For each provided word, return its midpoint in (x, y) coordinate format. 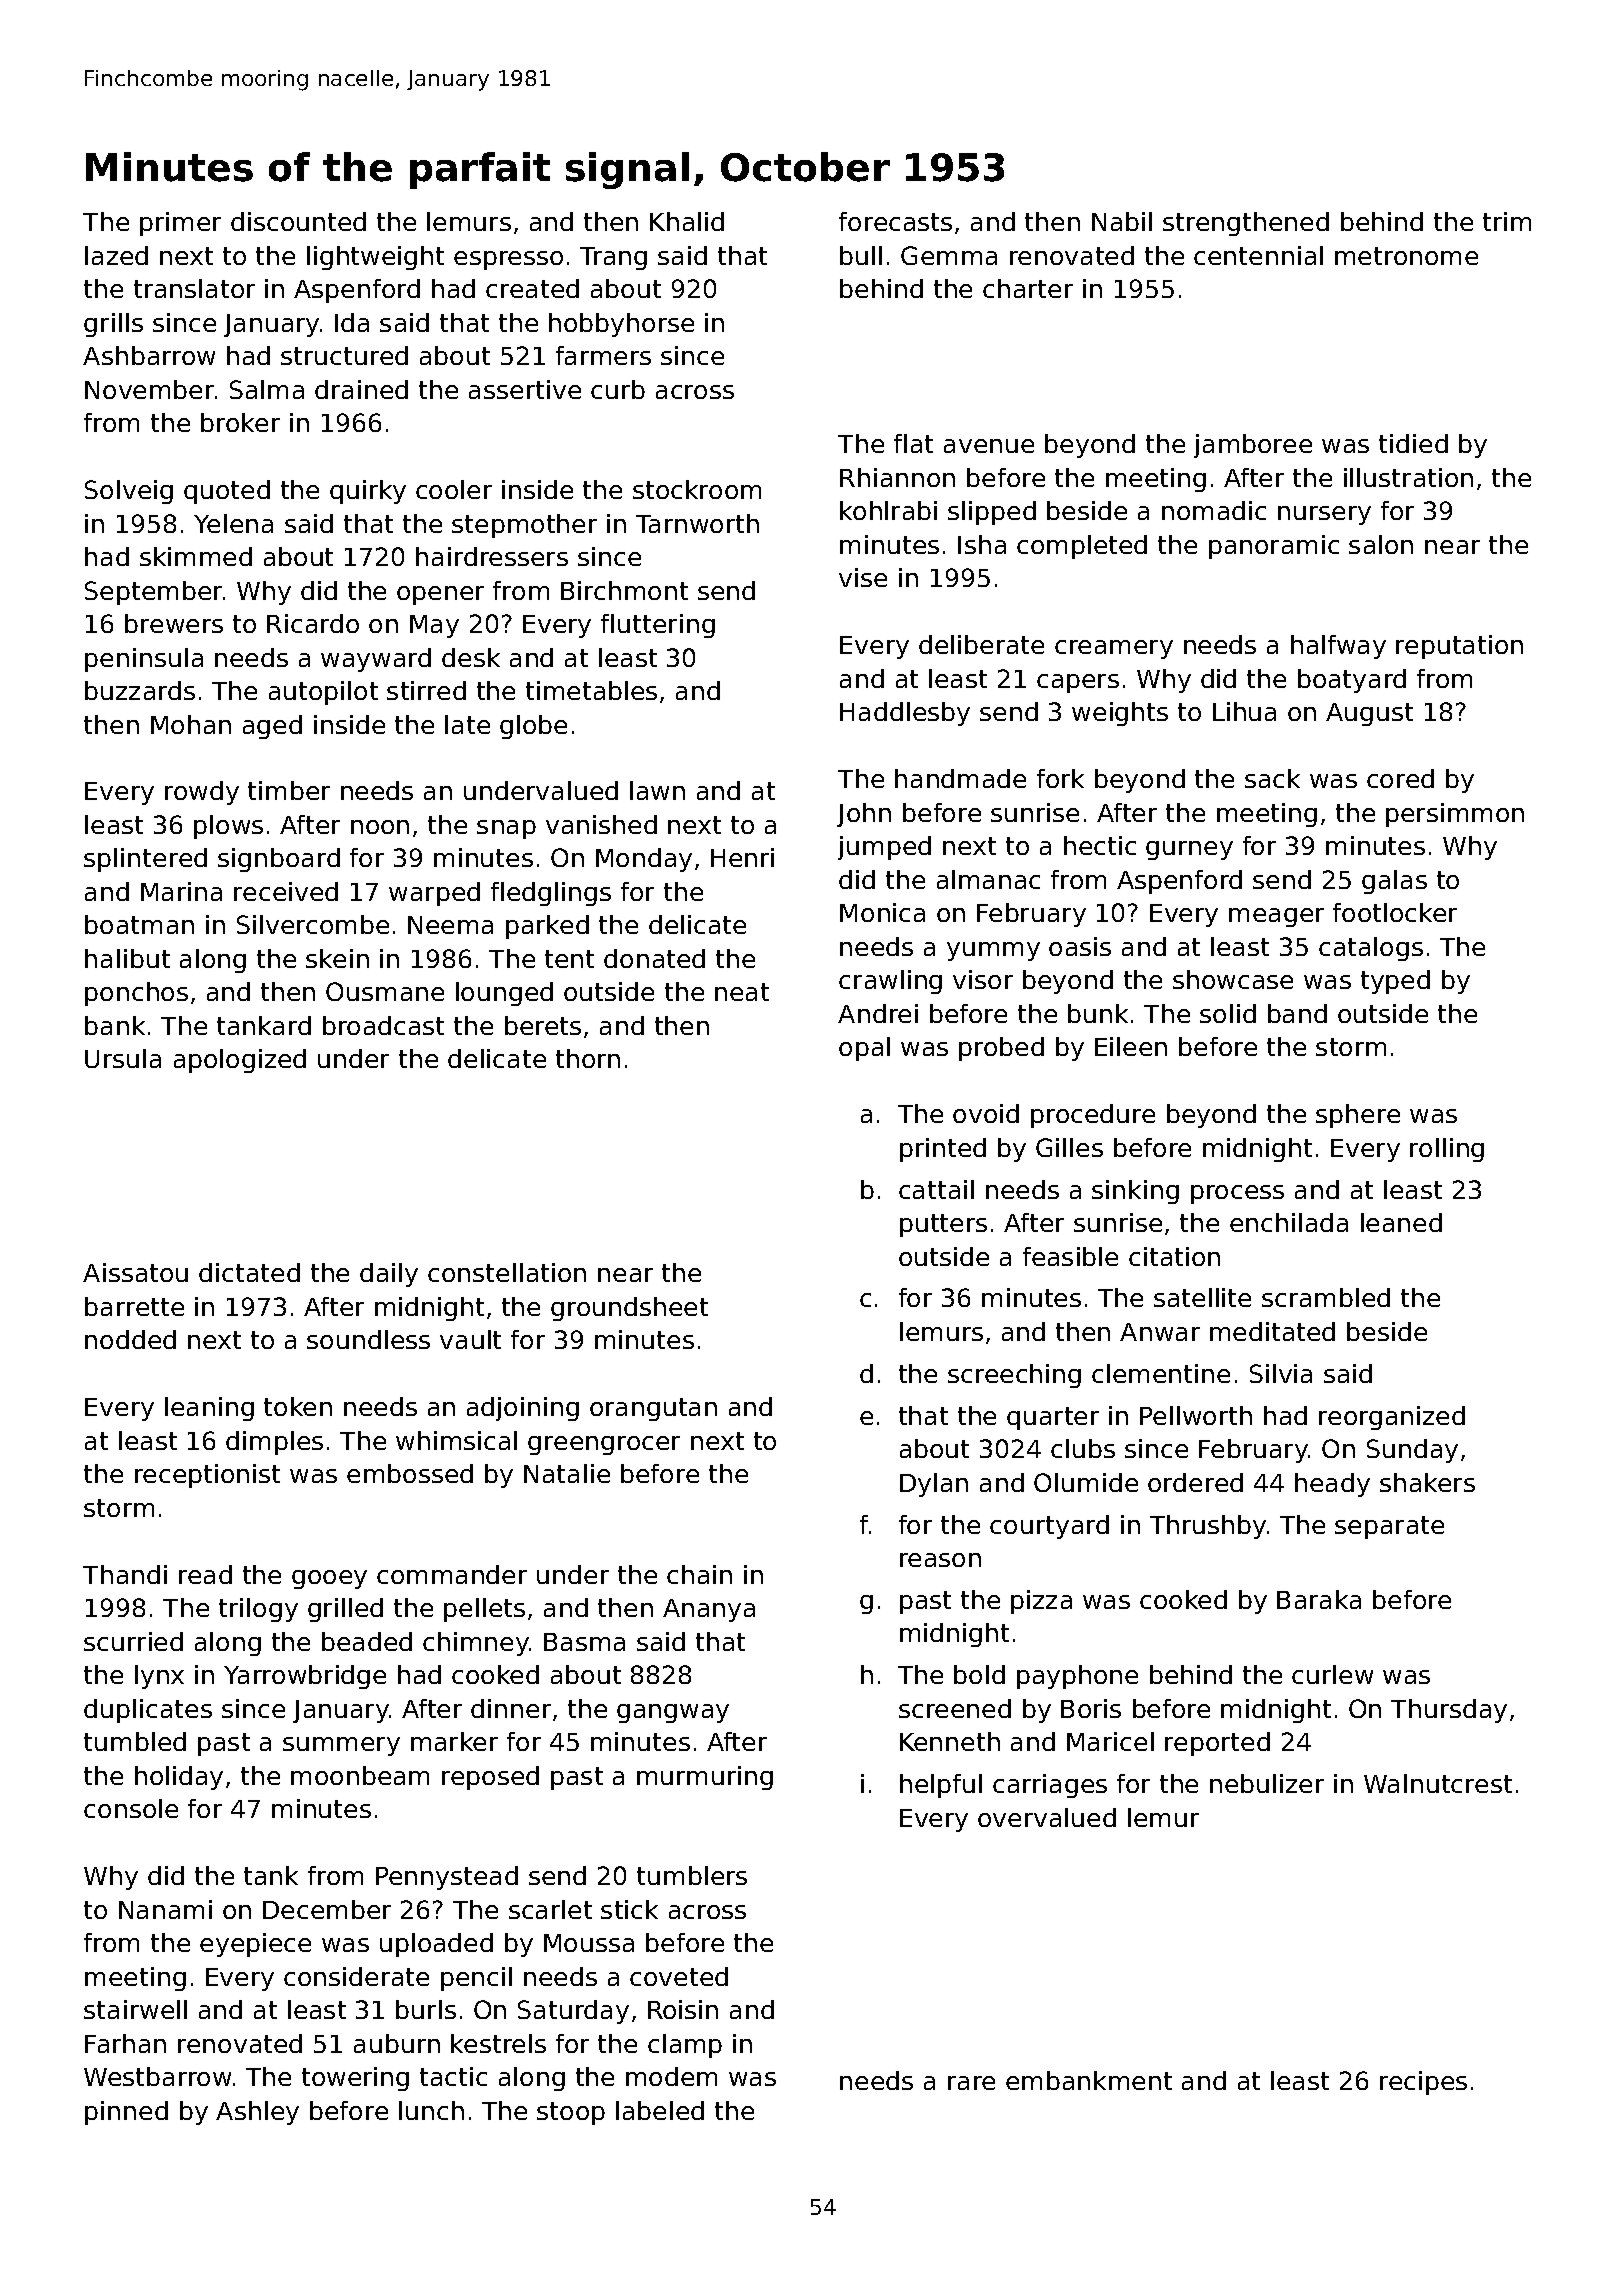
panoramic (1274, 547)
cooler (454, 489)
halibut (127, 958)
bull (861, 255)
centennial (1258, 255)
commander (452, 1574)
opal (864, 1049)
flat (913, 443)
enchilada (1289, 1222)
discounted (298, 221)
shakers (1427, 1482)
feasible (1070, 1256)
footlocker (1395, 912)
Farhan (125, 2043)
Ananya (709, 1610)
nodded (130, 1339)
